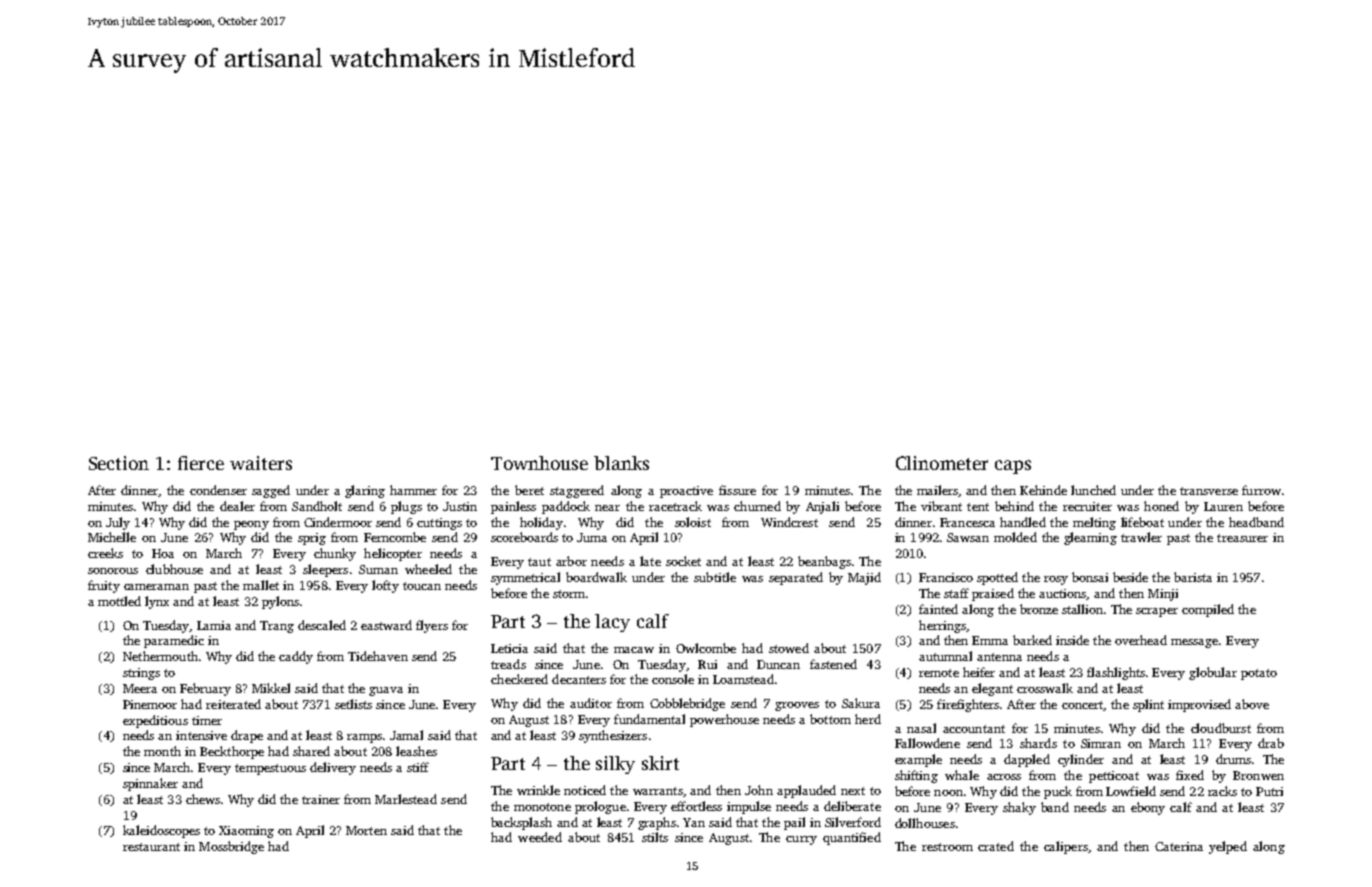 Image resolution: width=1372 pixels, height=887 pixels. Describe the element at coordinates (789, 648) in the image. I see `stowed` at that location.
